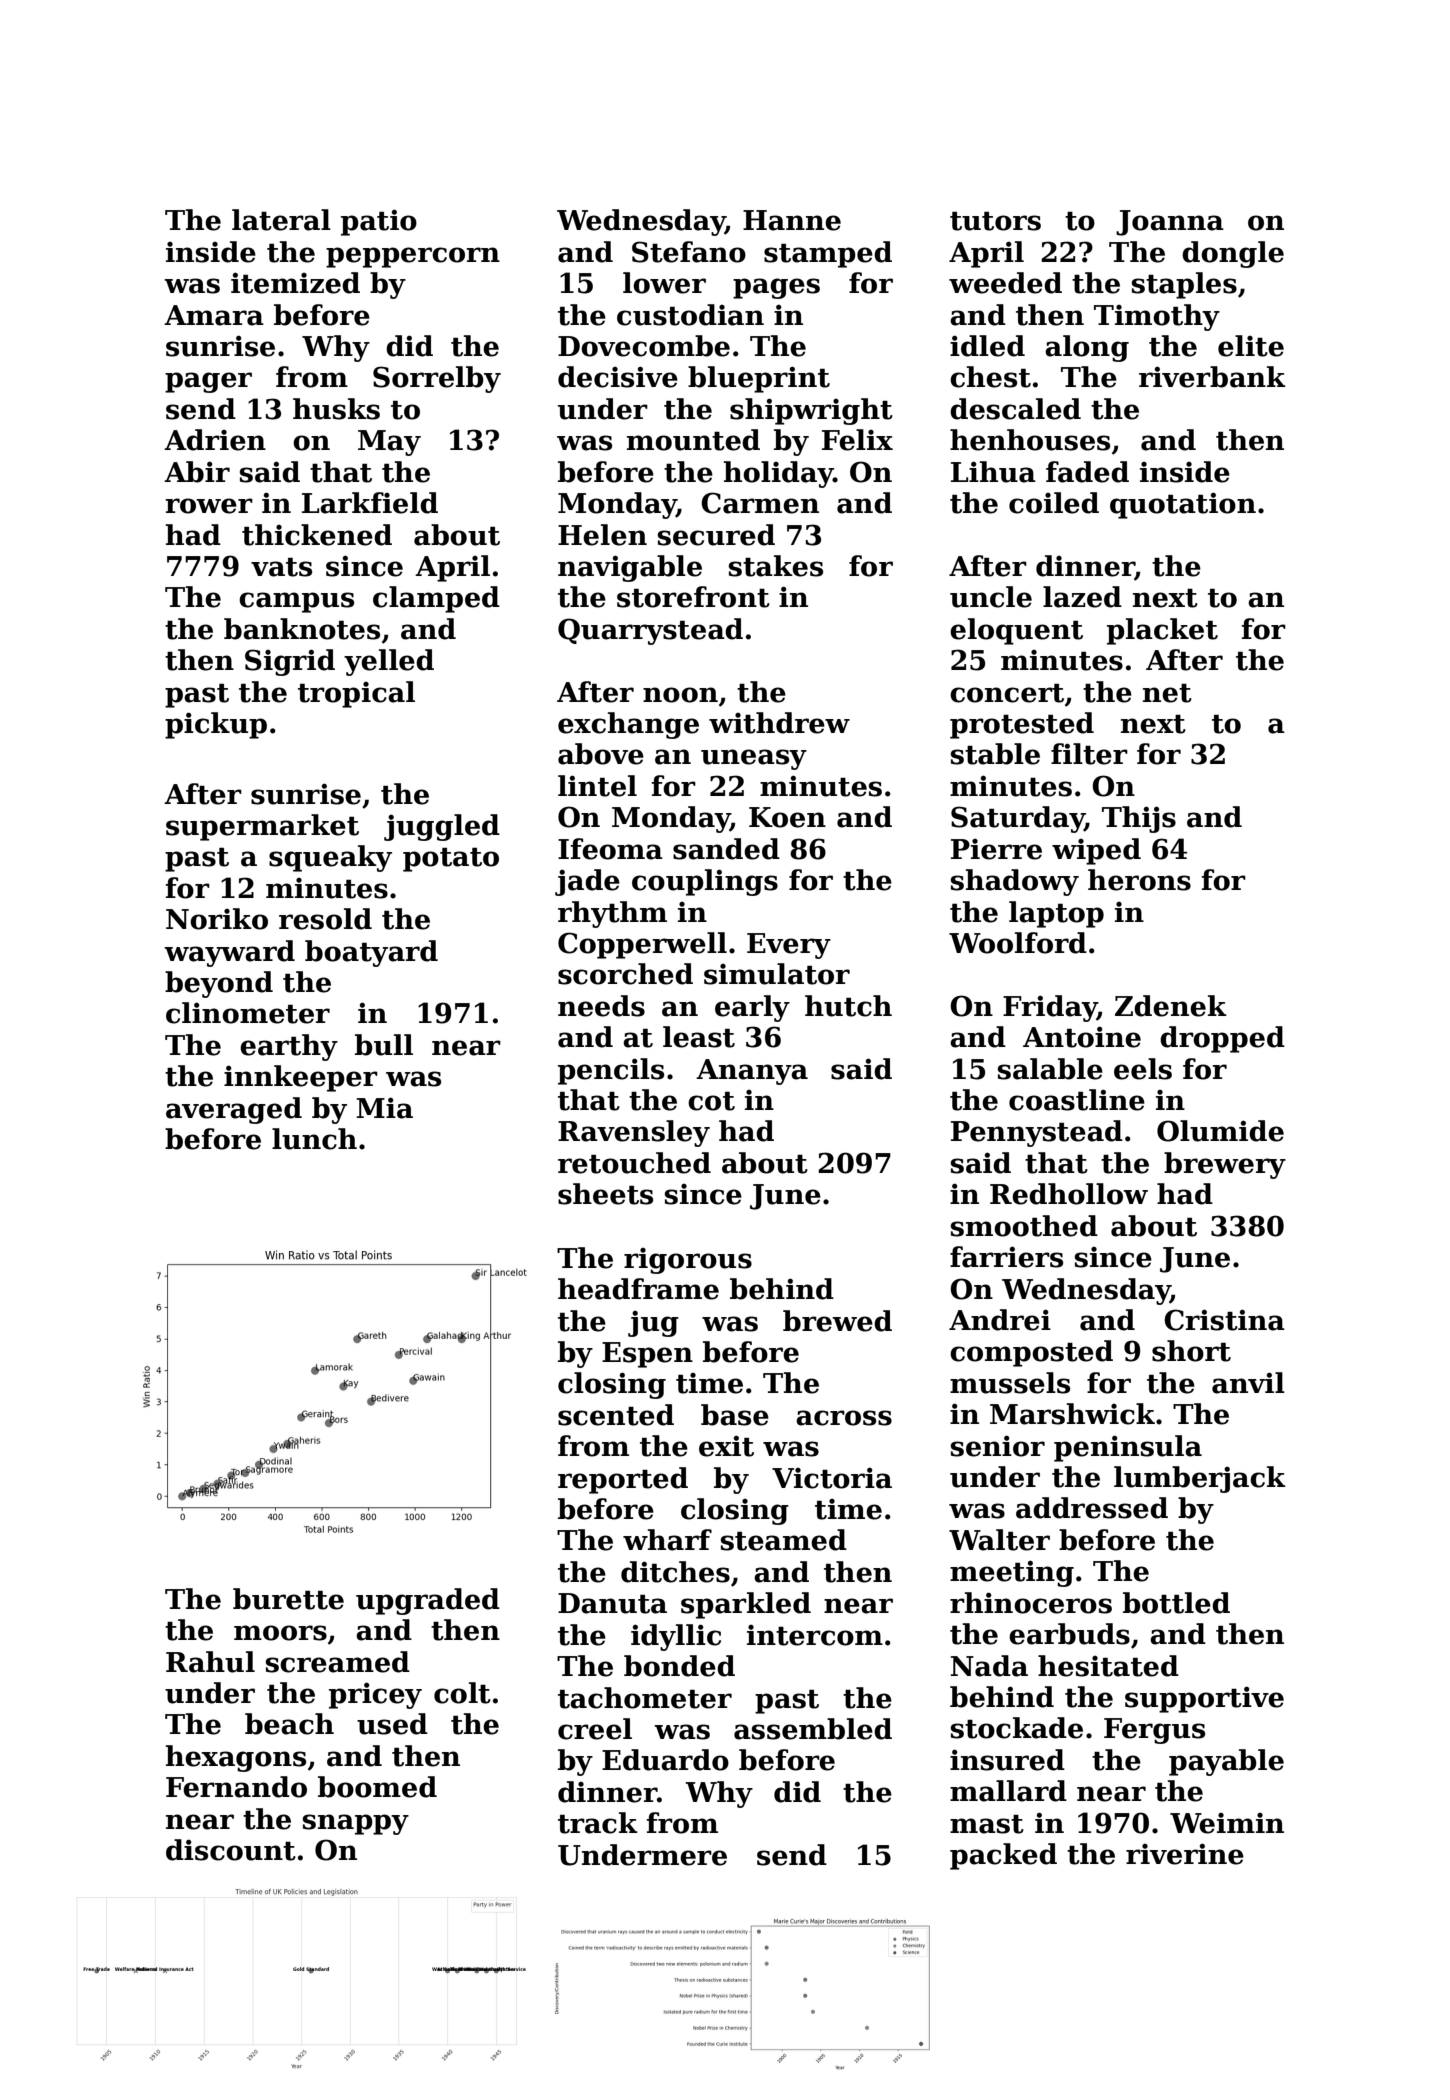 The height and width of the page is (2100, 1450). I want to click on clamped, so click(436, 599).
